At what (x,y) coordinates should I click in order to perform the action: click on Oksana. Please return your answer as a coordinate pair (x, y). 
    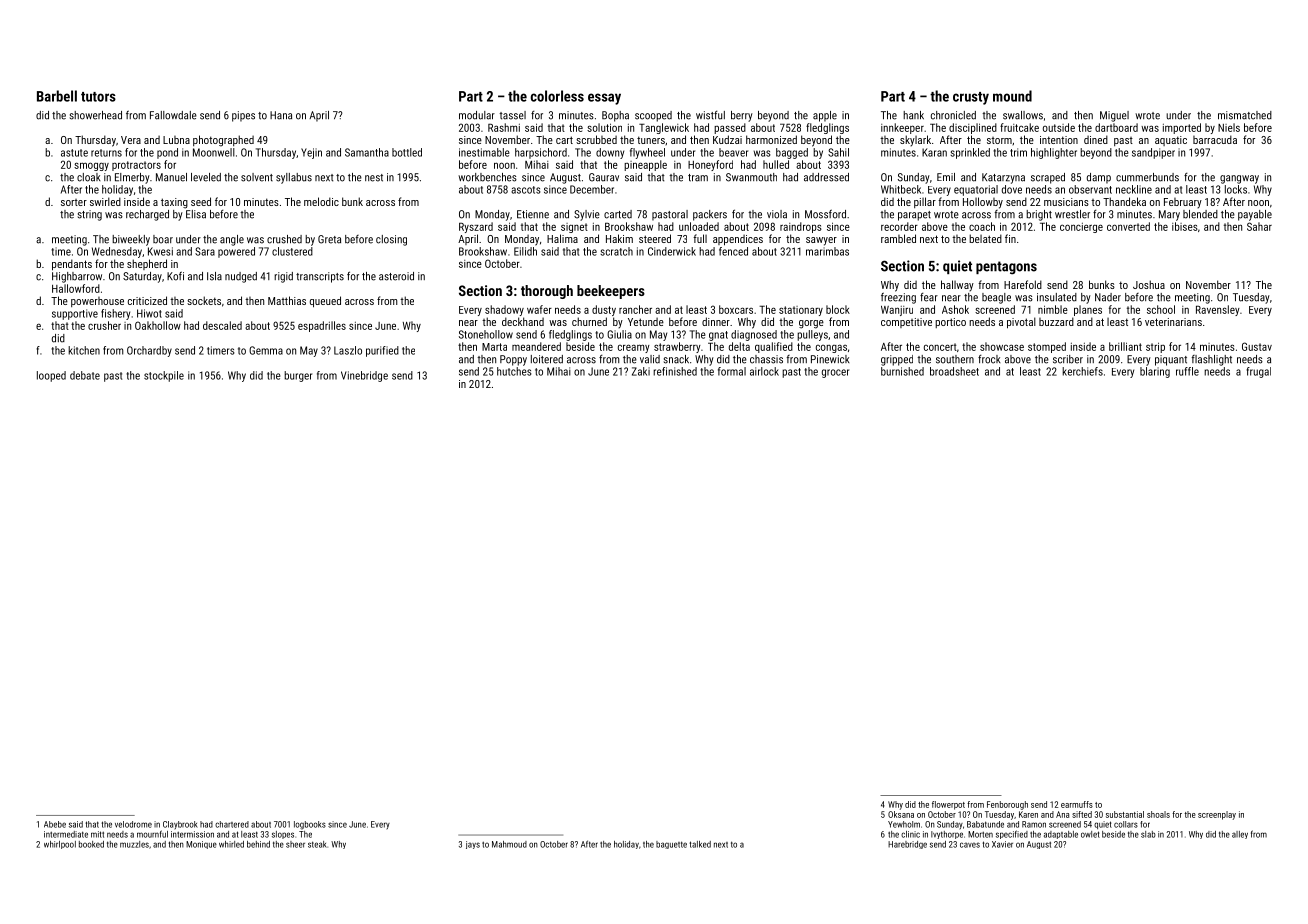
    Looking at the image, I should click on (901, 814).
